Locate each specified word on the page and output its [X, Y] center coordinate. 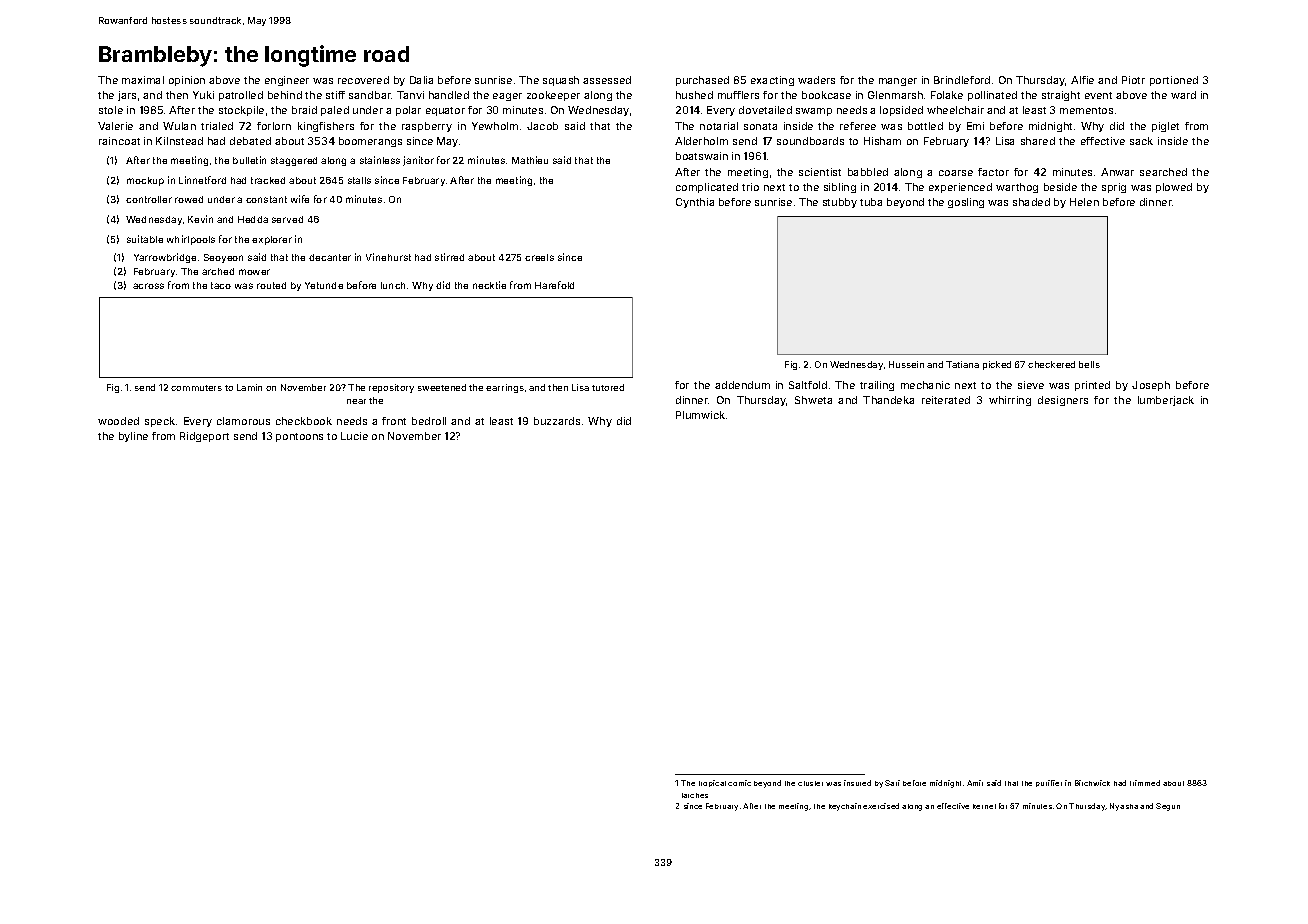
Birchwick [1092, 783]
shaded [1031, 202]
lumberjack [1166, 401]
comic [739, 783]
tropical [712, 783]
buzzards [557, 421]
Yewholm [495, 126]
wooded [118, 421]
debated [250, 141]
